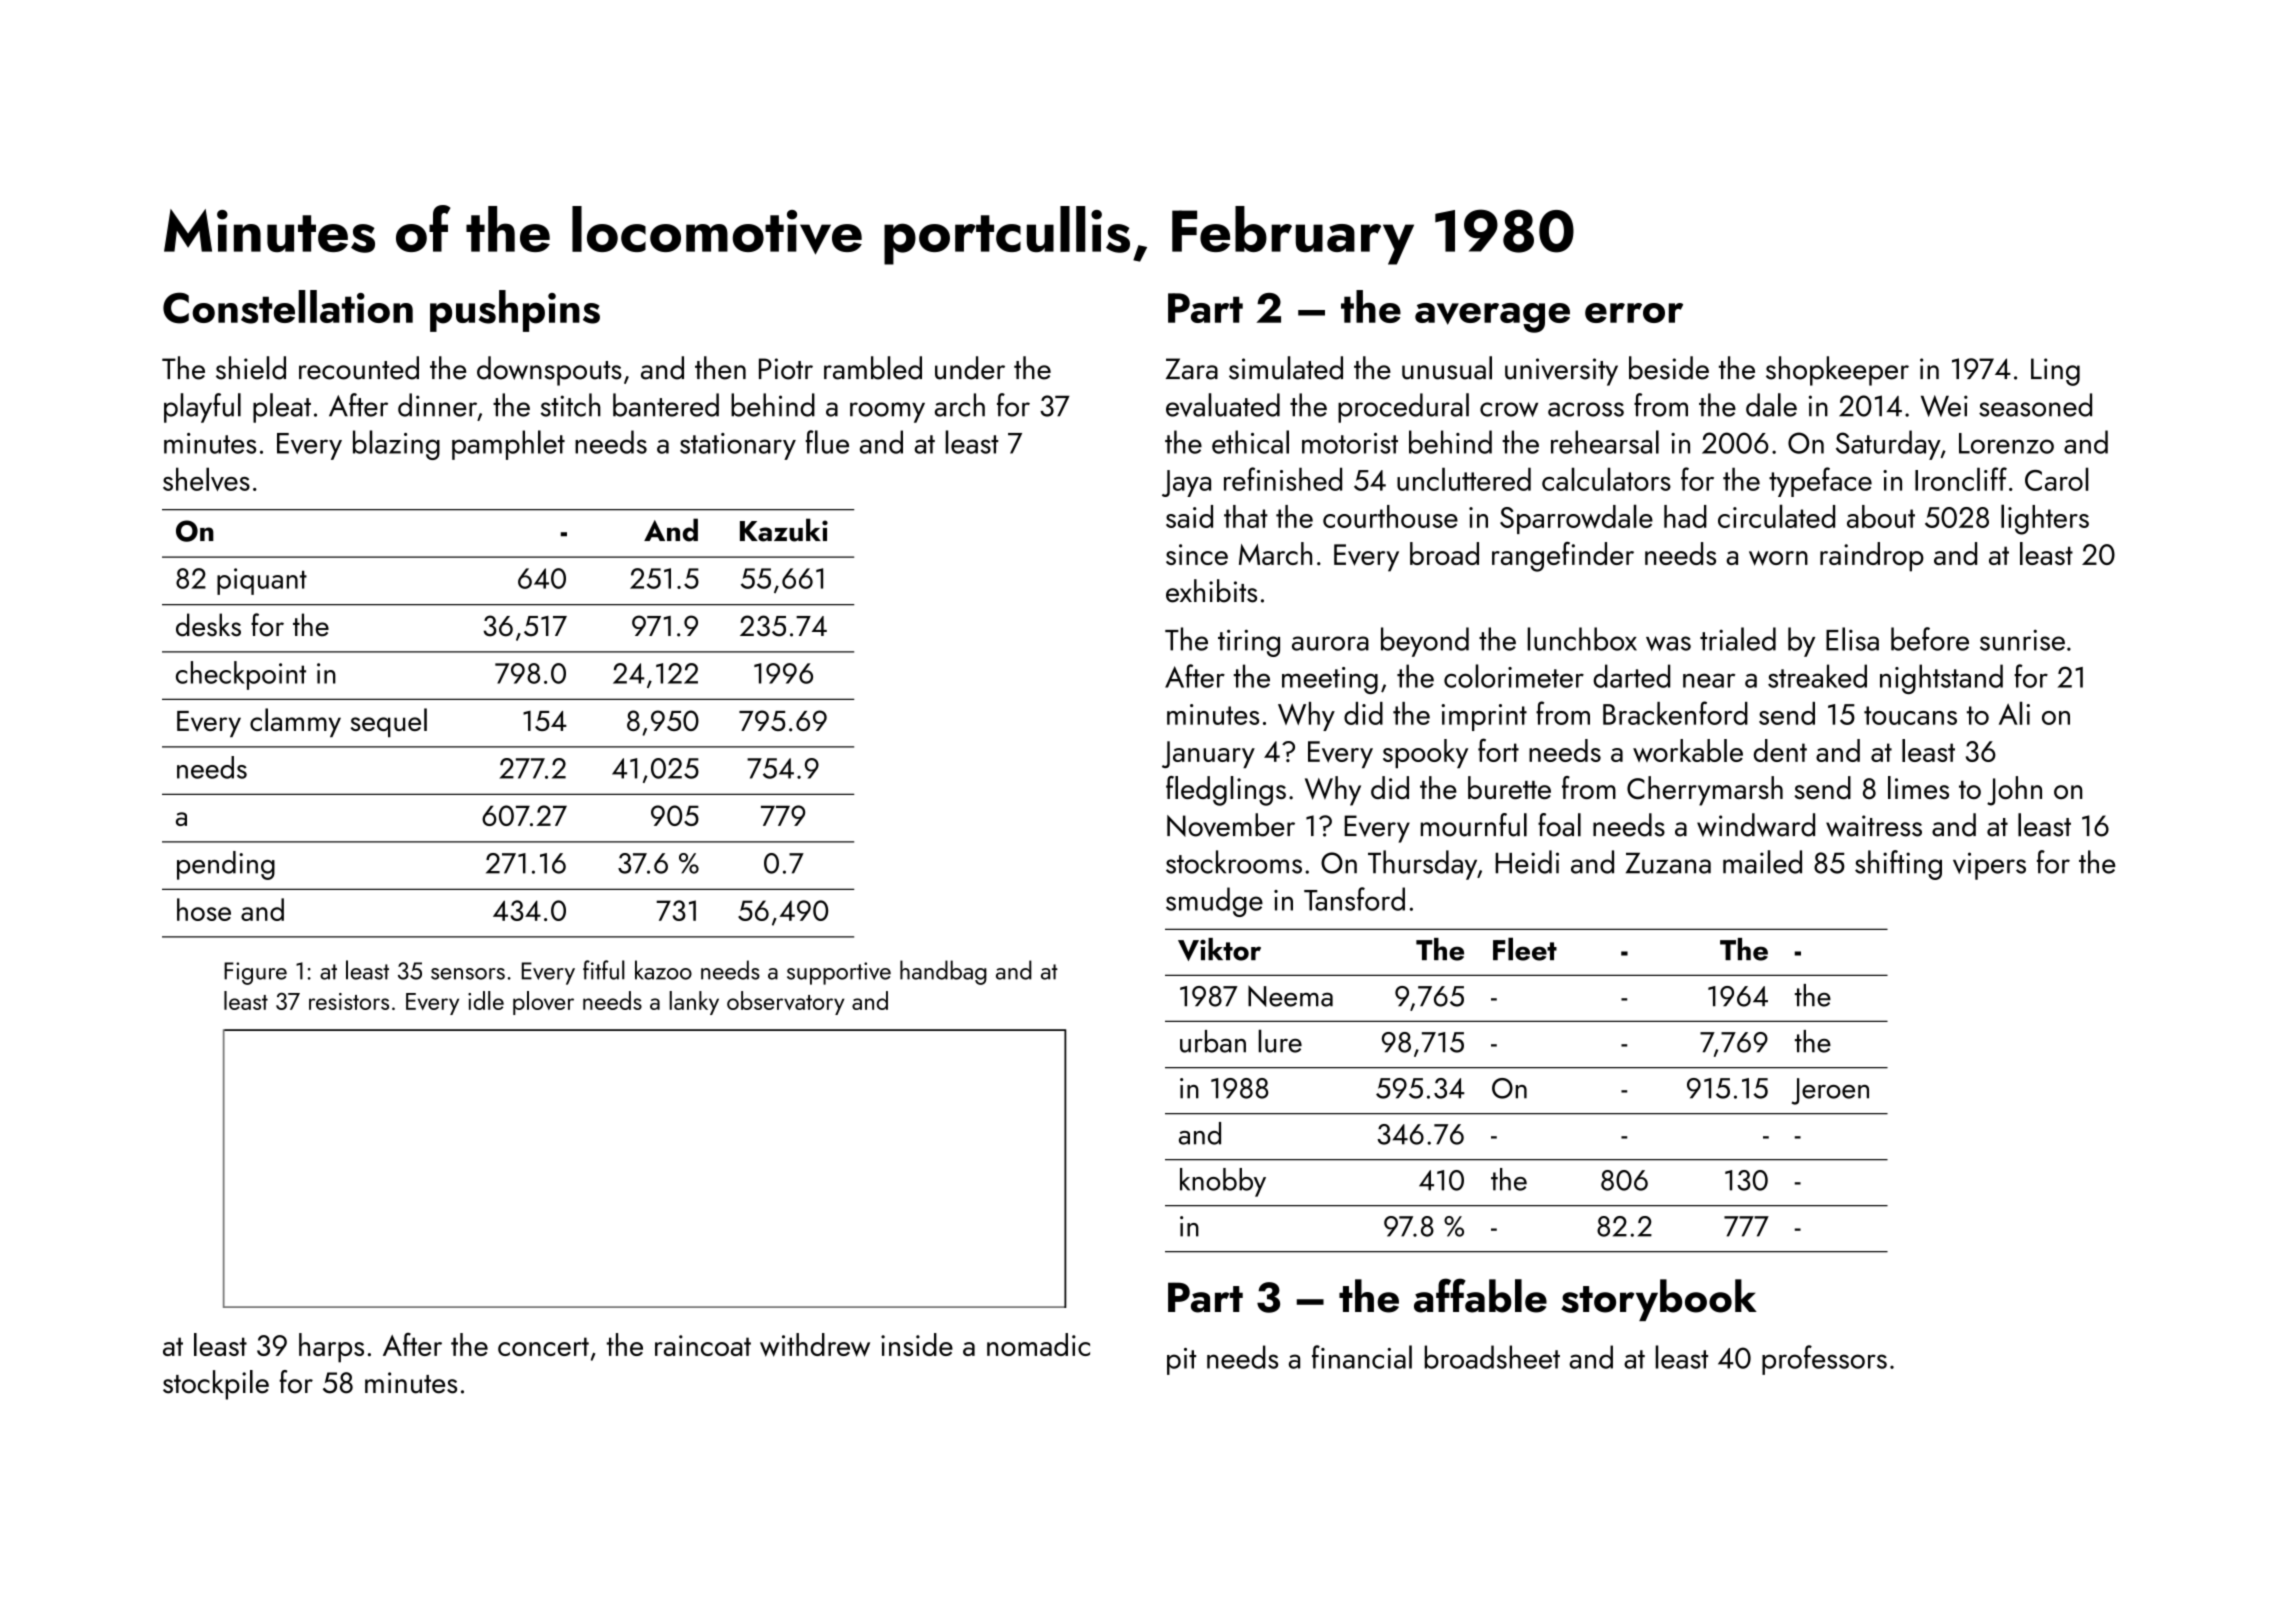 Image resolution: width=2292 pixels, height=1620 pixels. I want to click on colorimeter, so click(1514, 676).
